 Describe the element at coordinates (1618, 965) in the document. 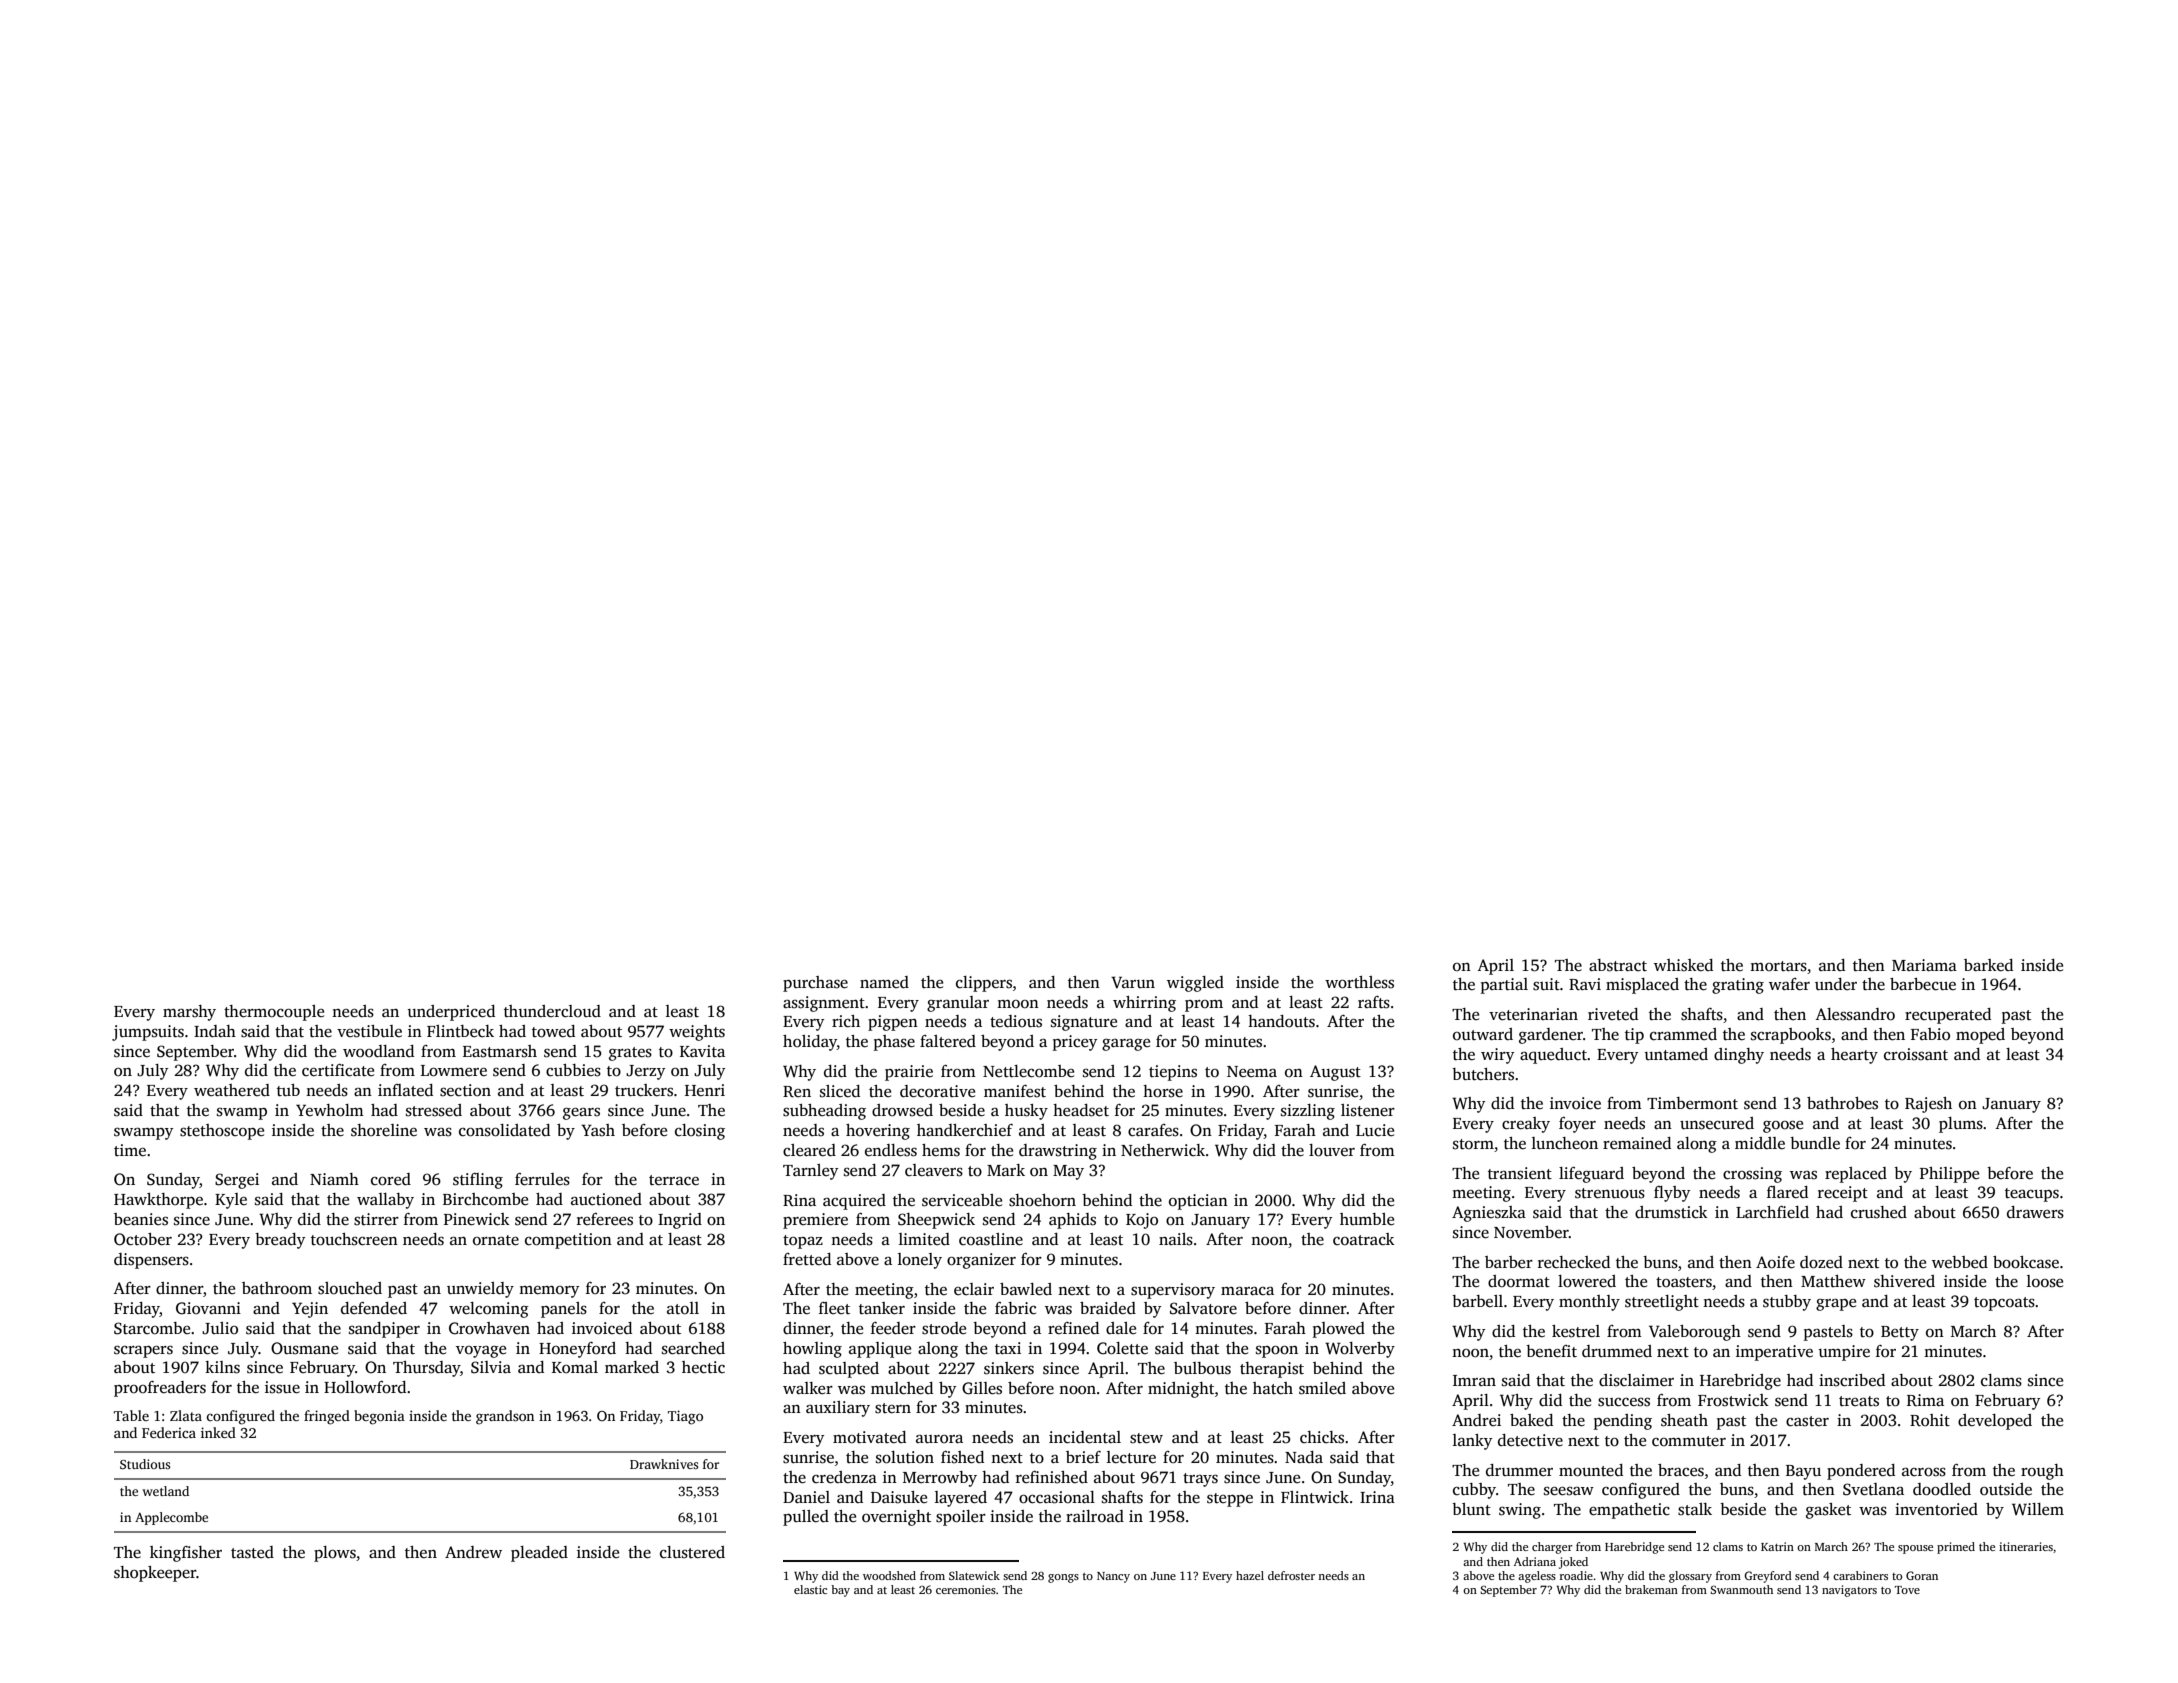

I see `abstract` at that location.
